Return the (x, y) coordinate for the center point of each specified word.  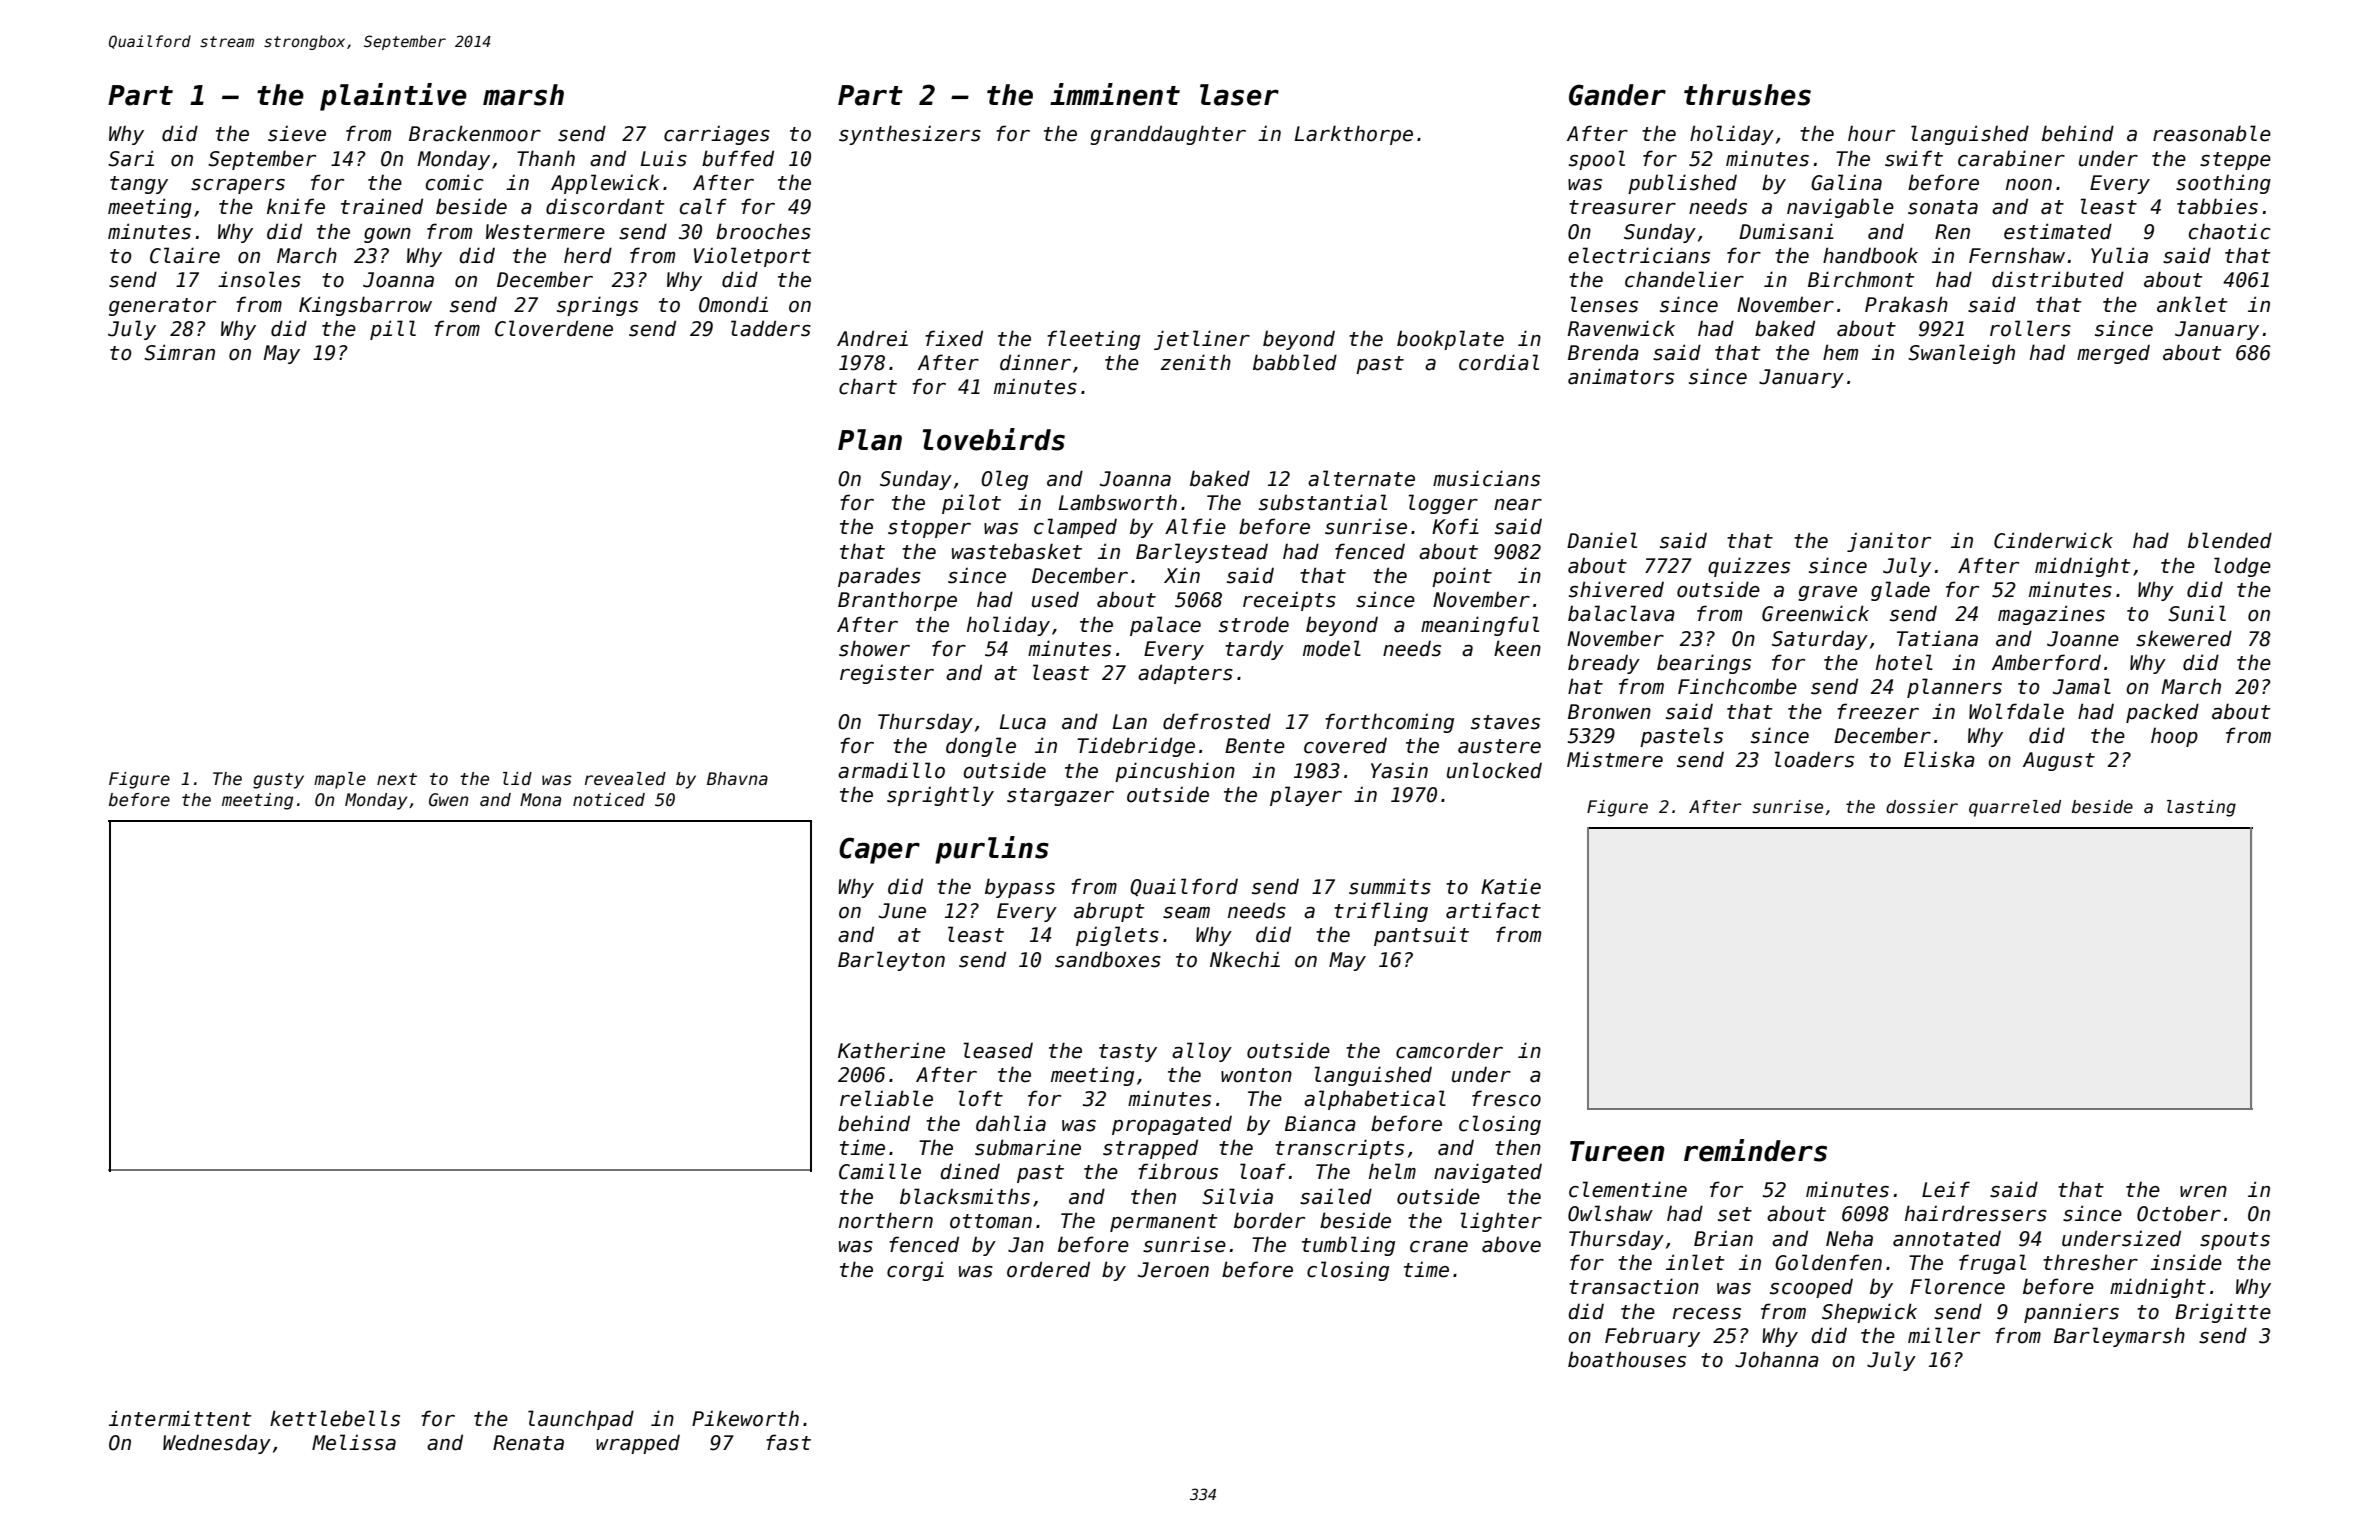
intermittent (180, 1418)
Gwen (448, 800)
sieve (297, 133)
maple (340, 780)
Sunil (2197, 613)
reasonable (2212, 133)
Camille (880, 1171)
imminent (1115, 94)
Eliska (1939, 759)
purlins (992, 850)
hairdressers (1976, 1213)
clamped (1075, 528)
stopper (929, 529)
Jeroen (1173, 1270)
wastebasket (1017, 551)
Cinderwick (2053, 540)
